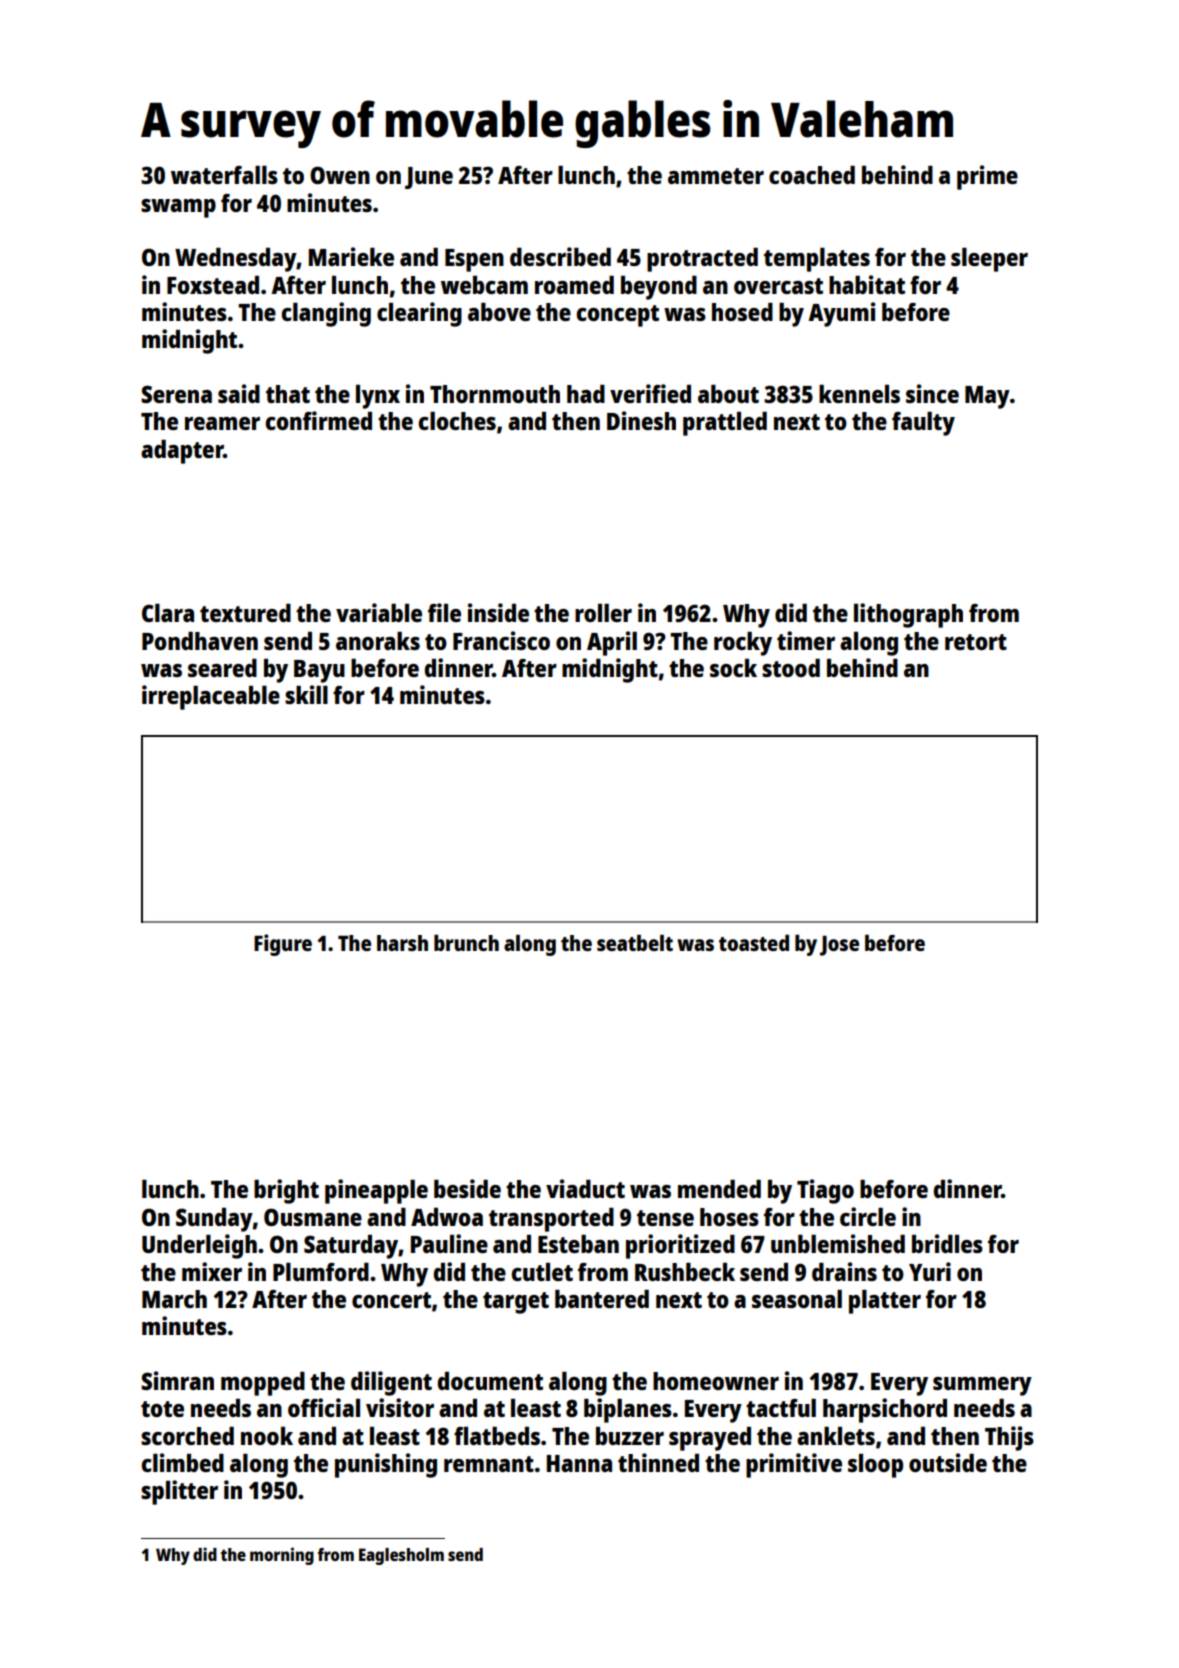  I want to click on harsh, so click(402, 943).
